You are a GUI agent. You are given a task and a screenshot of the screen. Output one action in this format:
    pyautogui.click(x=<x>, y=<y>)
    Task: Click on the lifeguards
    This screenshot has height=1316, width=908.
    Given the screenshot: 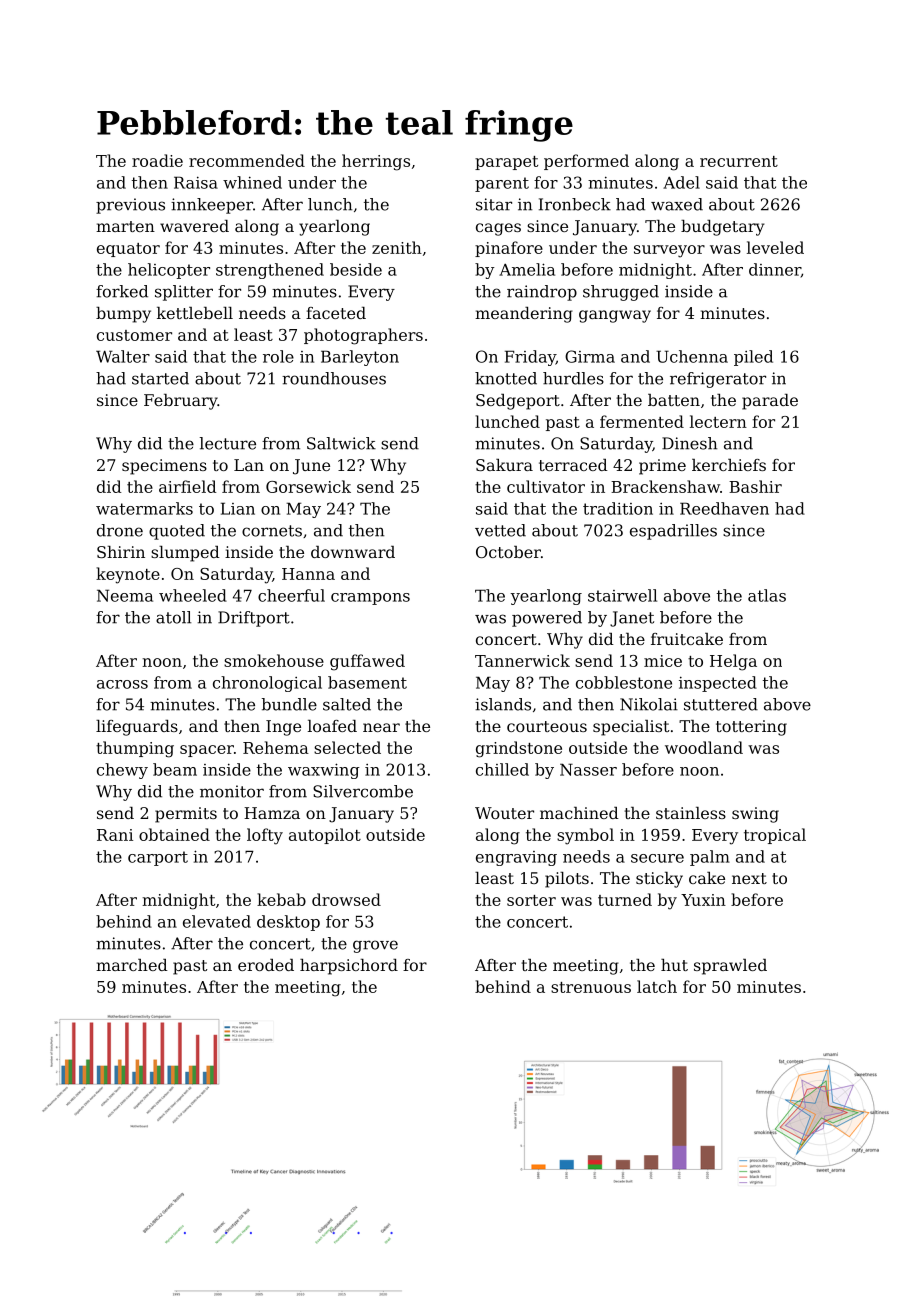 What is the action you would take?
    pyautogui.click(x=137, y=728)
